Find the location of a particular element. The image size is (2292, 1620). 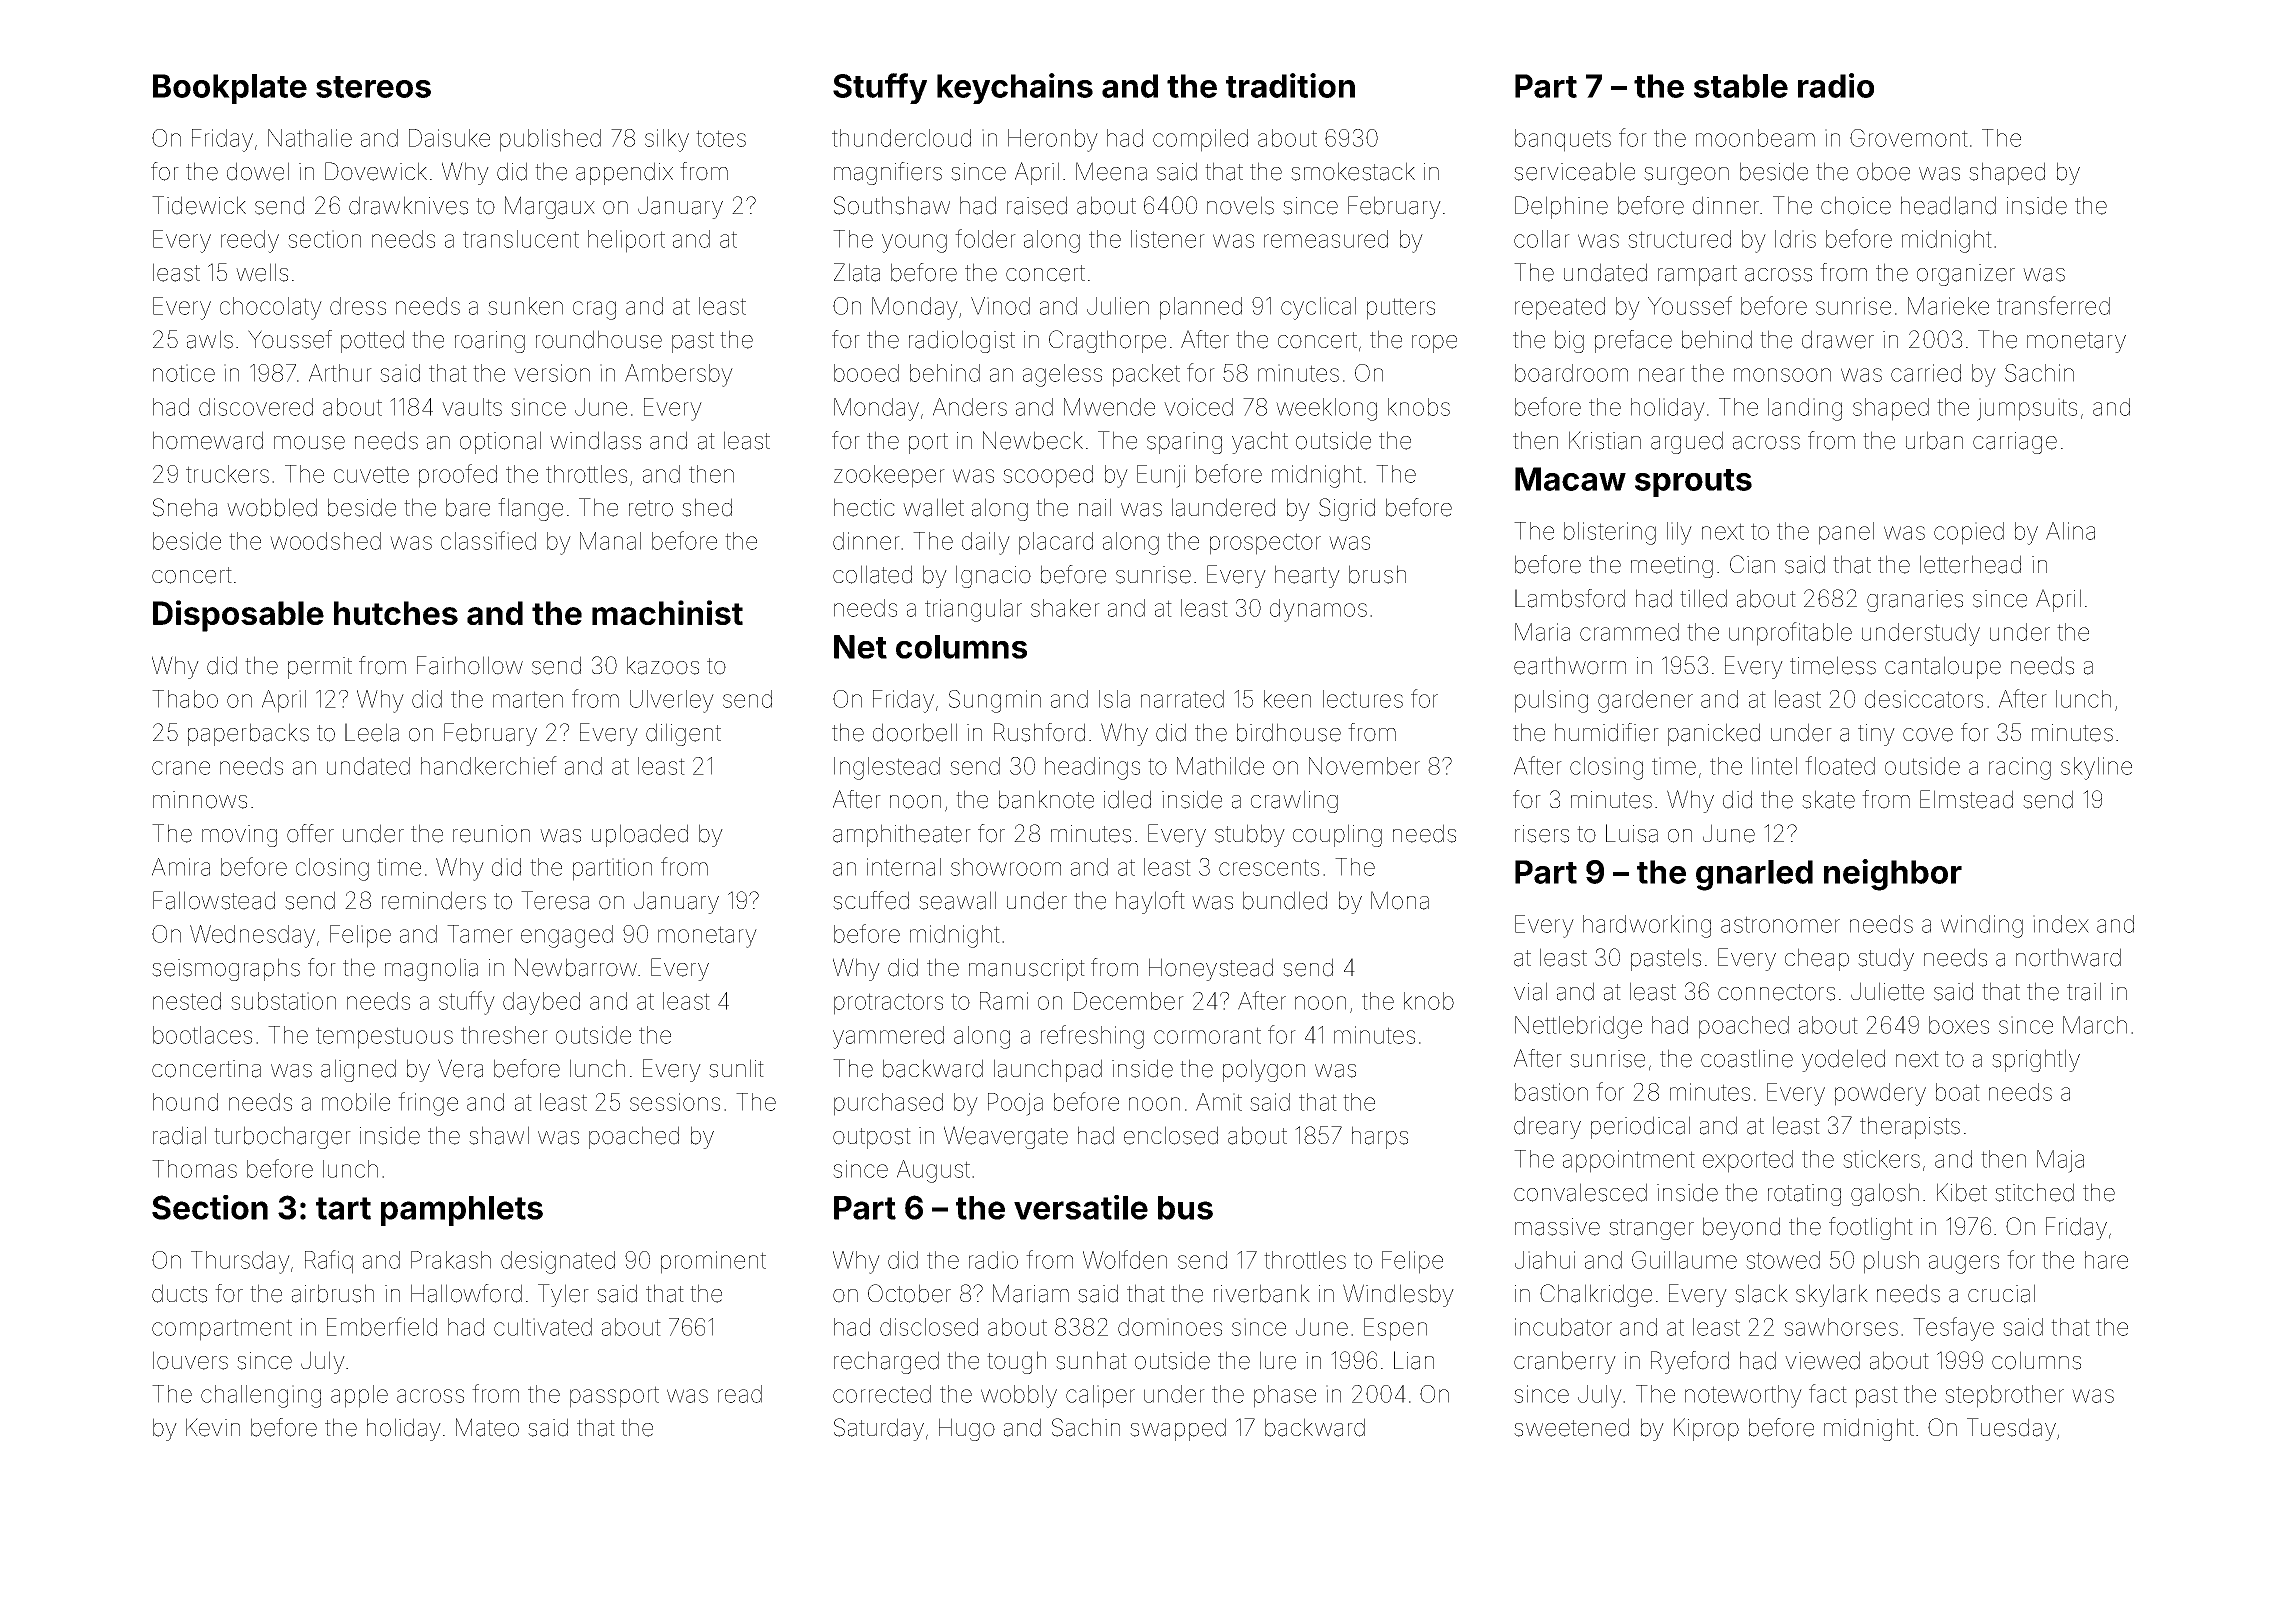

dynamos is located at coordinates (1318, 610).
